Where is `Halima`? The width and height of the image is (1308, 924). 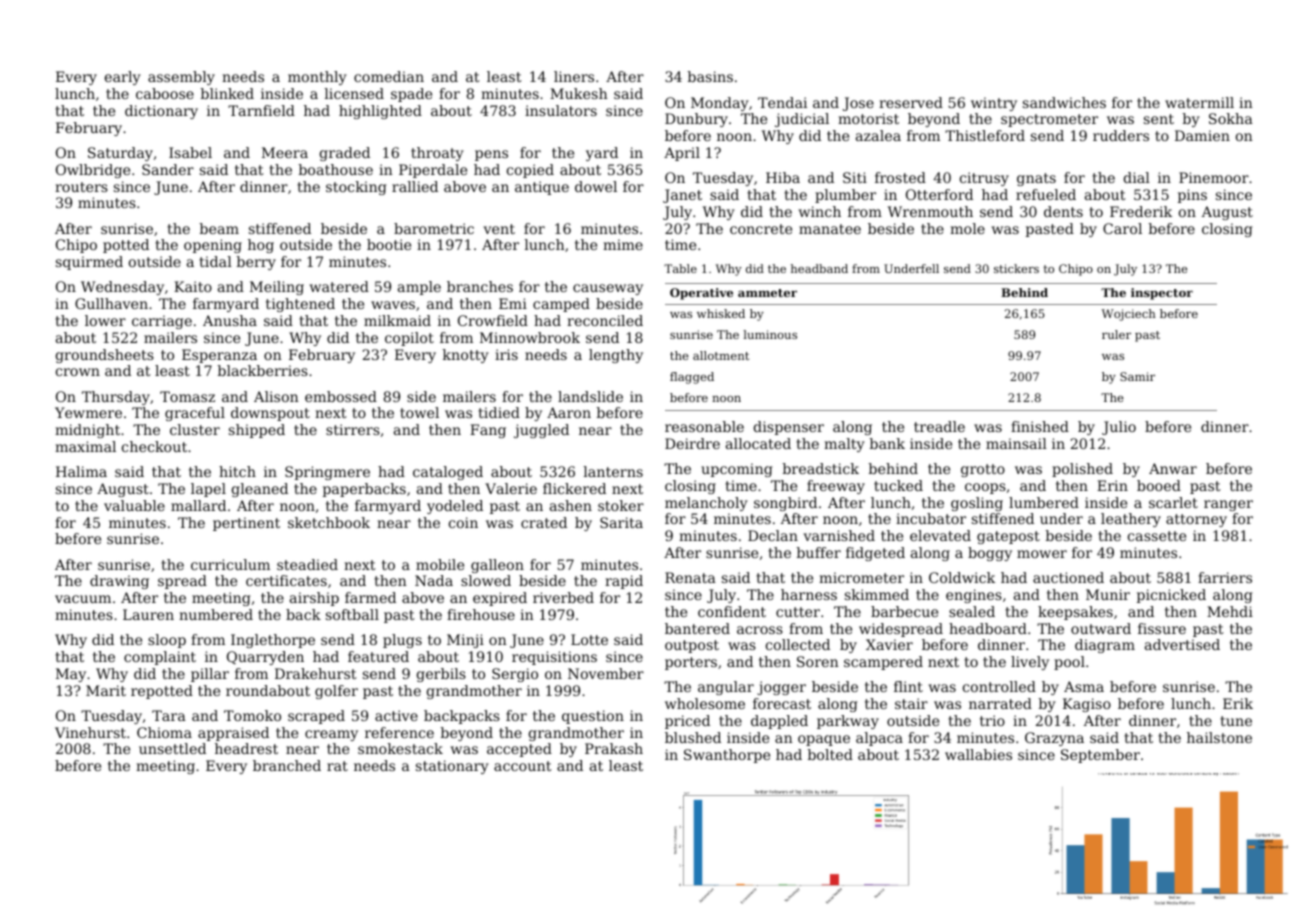
Halima is located at coordinates (81, 471).
